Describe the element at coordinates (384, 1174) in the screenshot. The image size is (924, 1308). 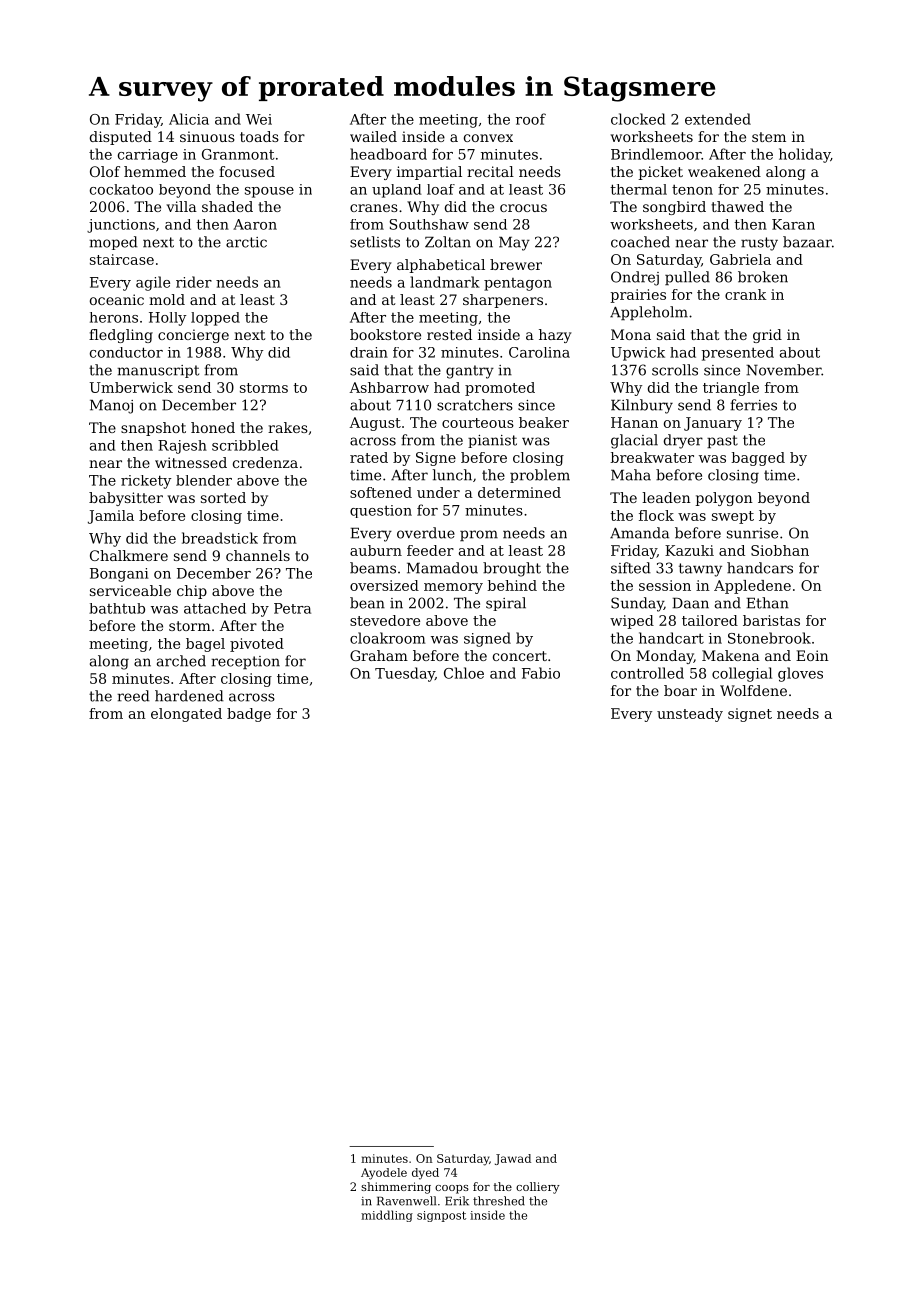
I see `Ayodele` at that location.
